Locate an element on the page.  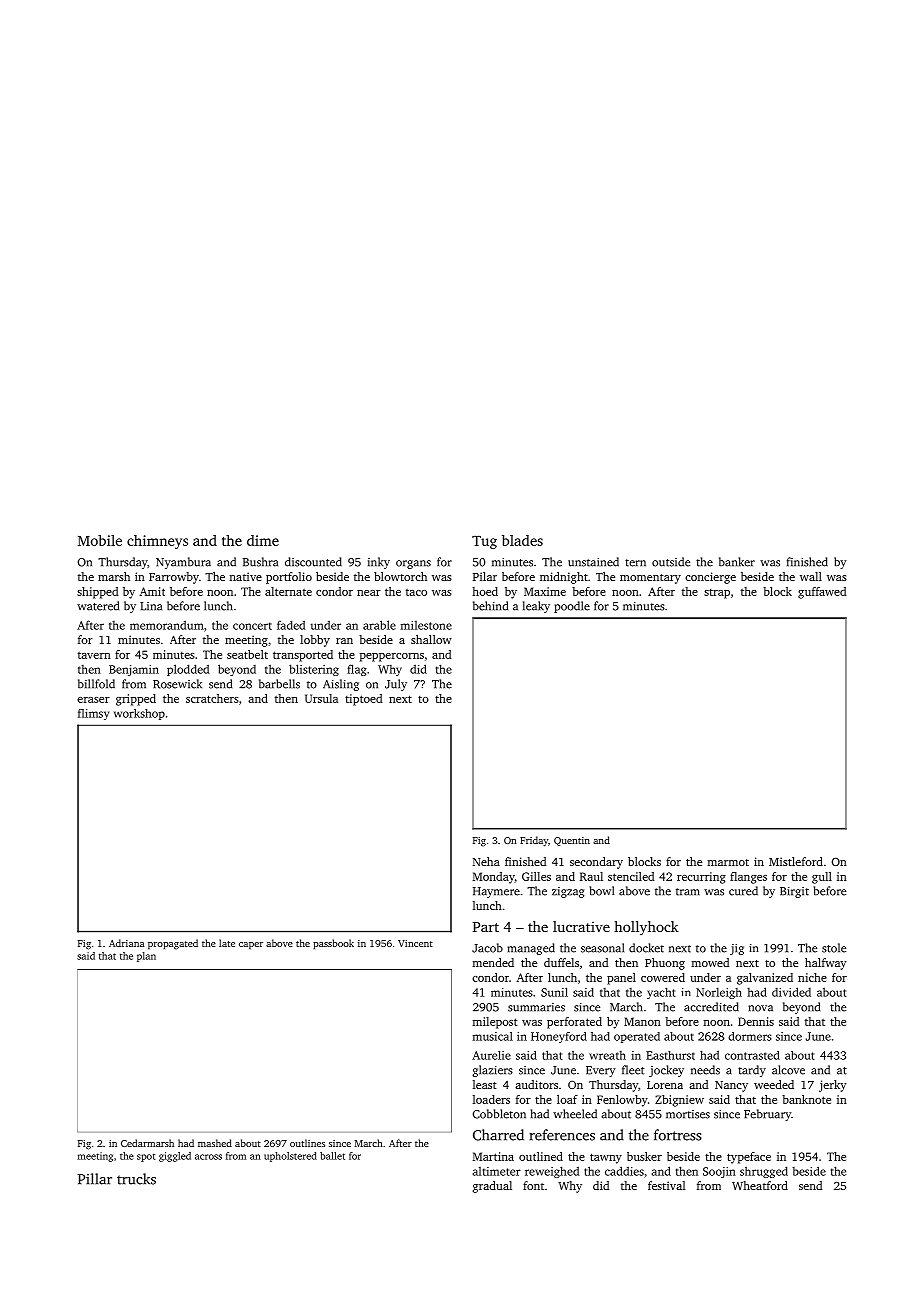
gull is located at coordinates (822, 878).
